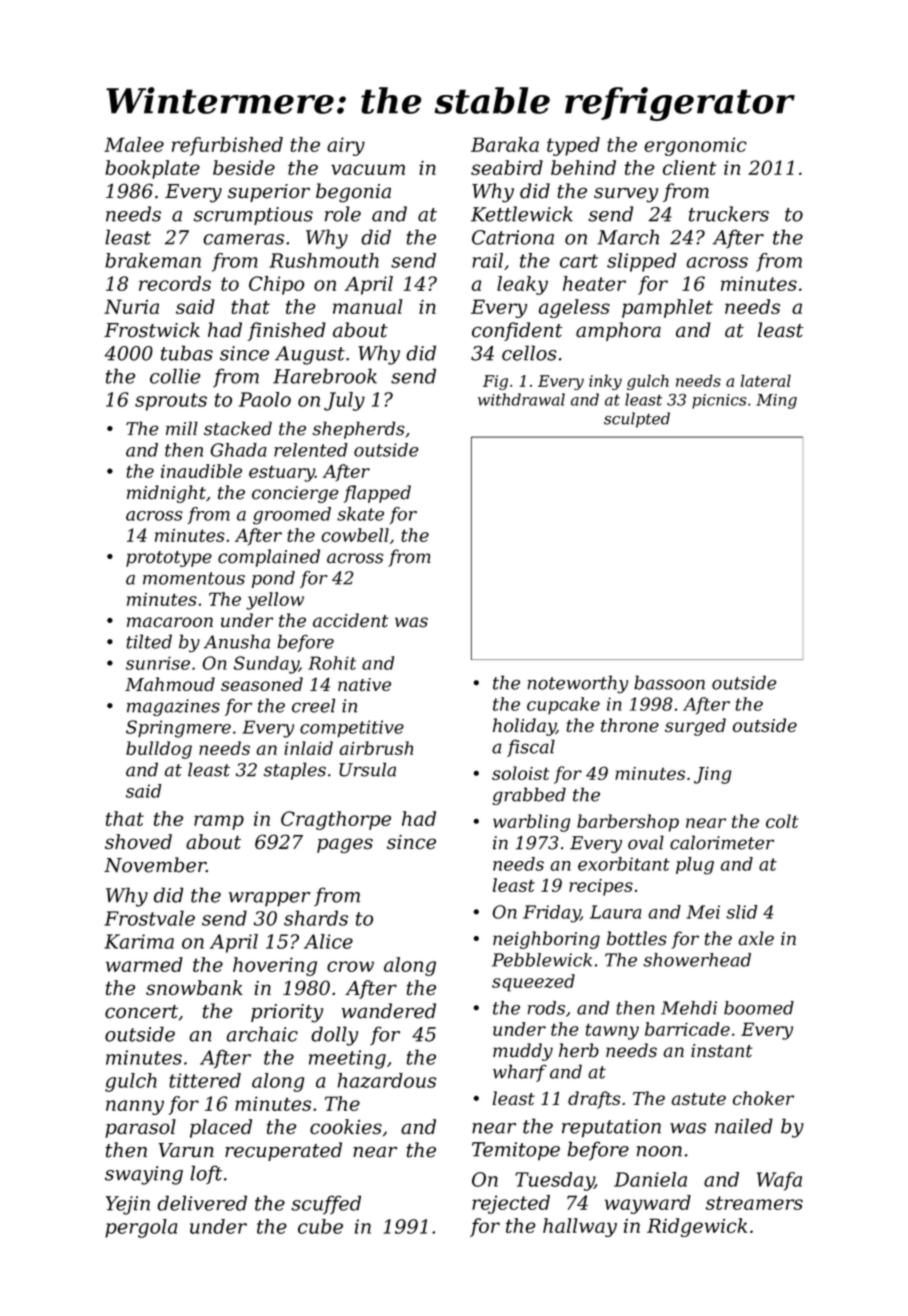 The height and width of the document is (1316, 908). What do you see at coordinates (141, 1228) in the document?
I see `pergola` at bounding box center [141, 1228].
